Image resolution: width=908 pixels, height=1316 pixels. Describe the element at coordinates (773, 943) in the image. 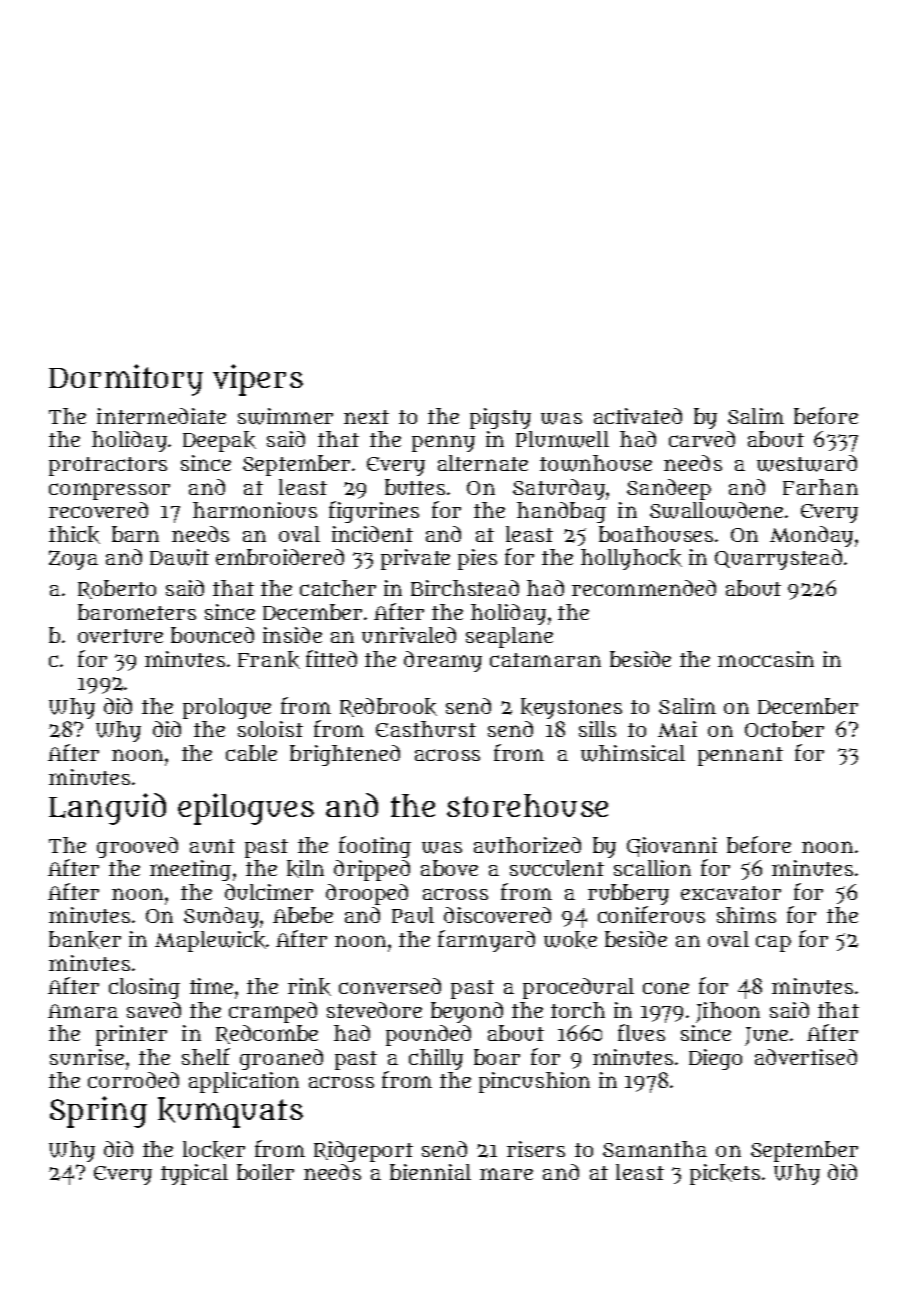

I see `cap` at that location.
